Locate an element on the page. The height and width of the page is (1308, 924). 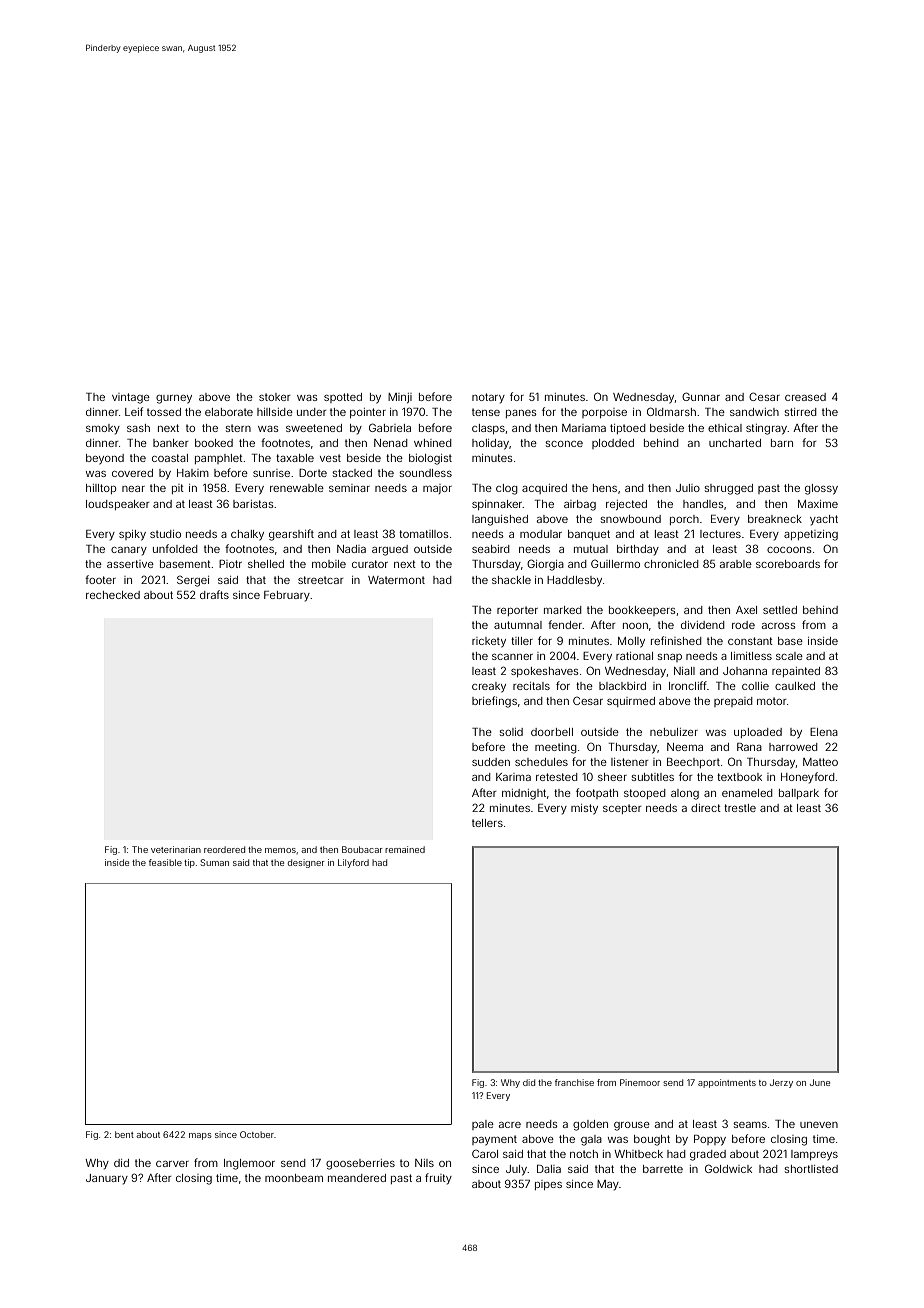
pit is located at coordinates (178, 489).
